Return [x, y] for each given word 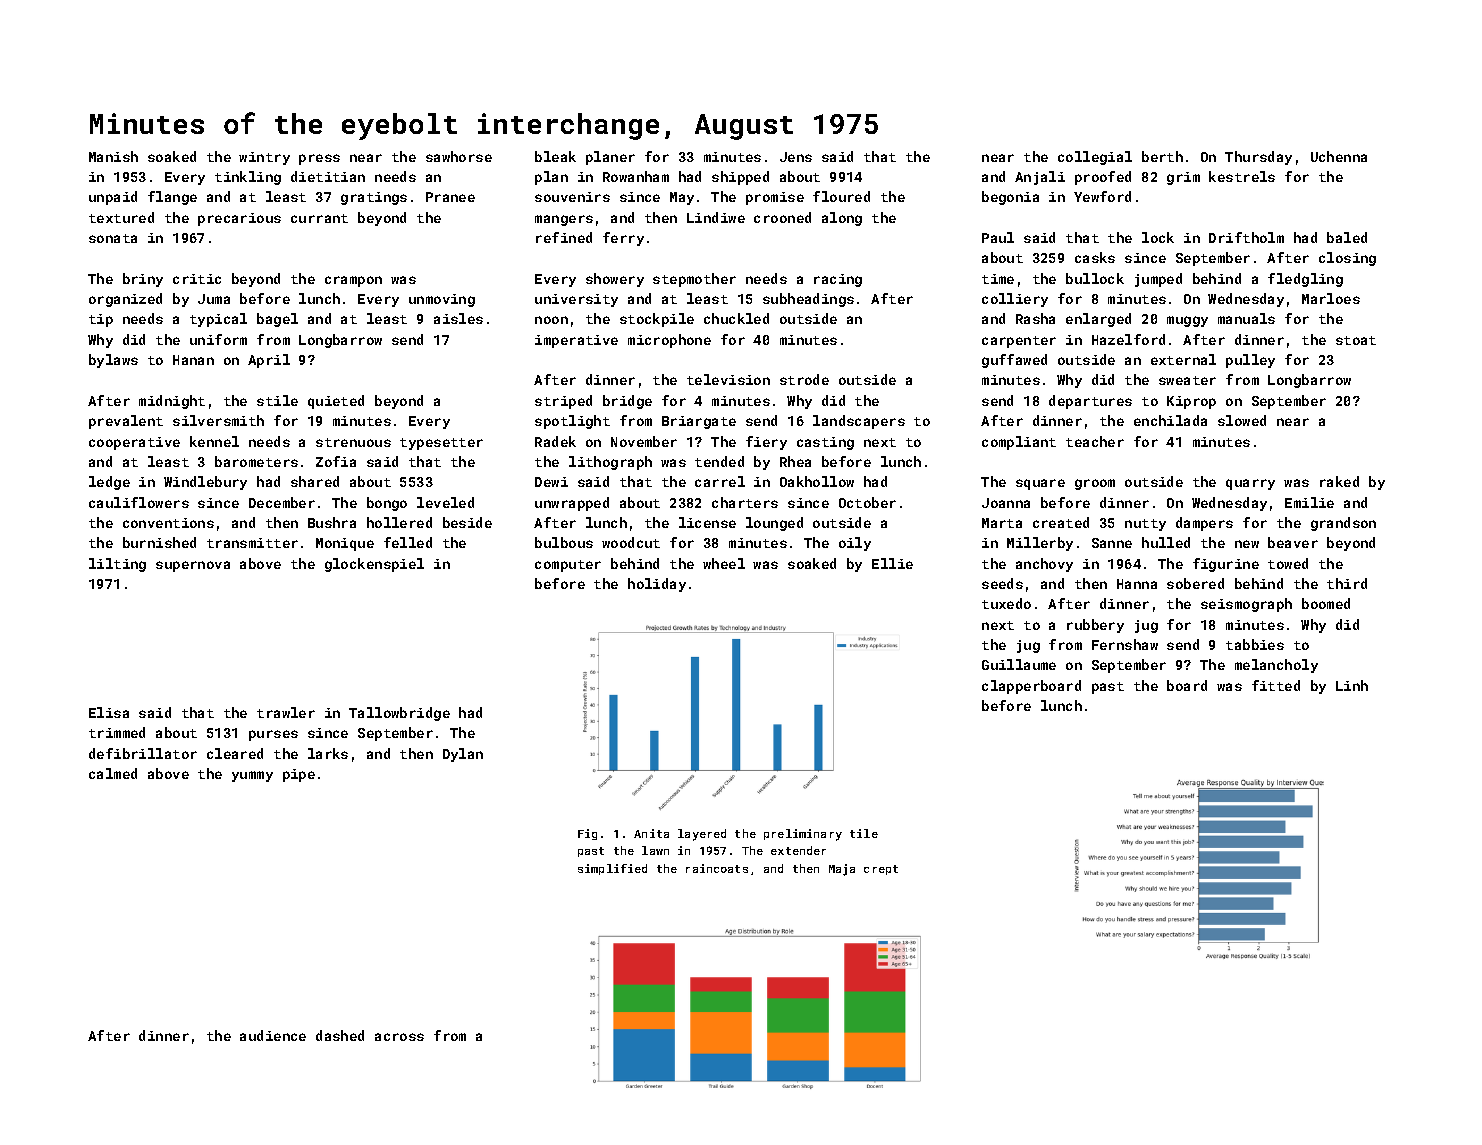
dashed [340, 1035]
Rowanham [636, 176]
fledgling [1305, 280]
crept [881, 870]
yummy [252, 776]
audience [273, 1035]
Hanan [193, 360]
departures [1090, 402]
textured [121, 217]
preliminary [803, 835]
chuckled [736, 318]
